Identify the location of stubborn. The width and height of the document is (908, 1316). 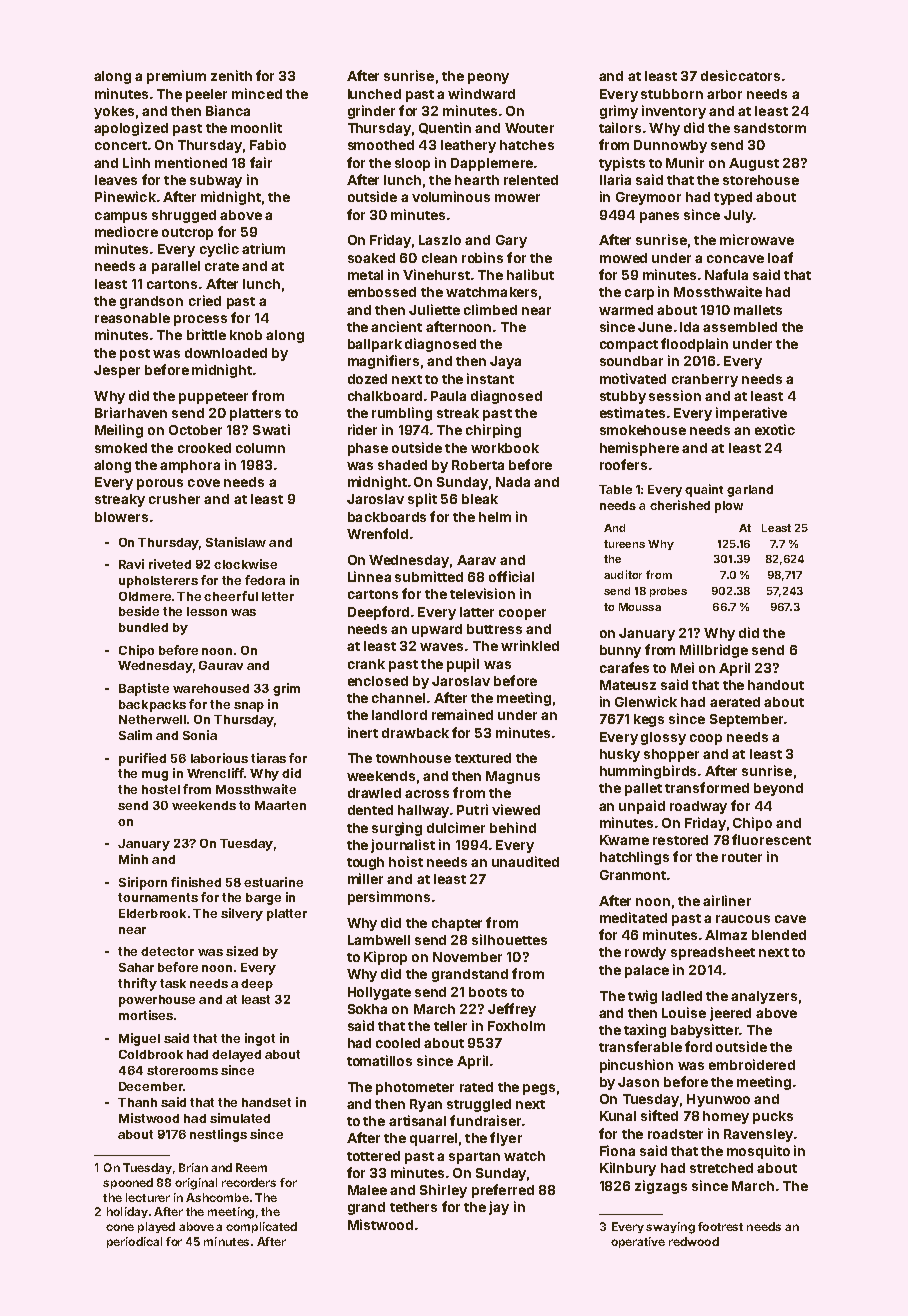
(672, 94).
